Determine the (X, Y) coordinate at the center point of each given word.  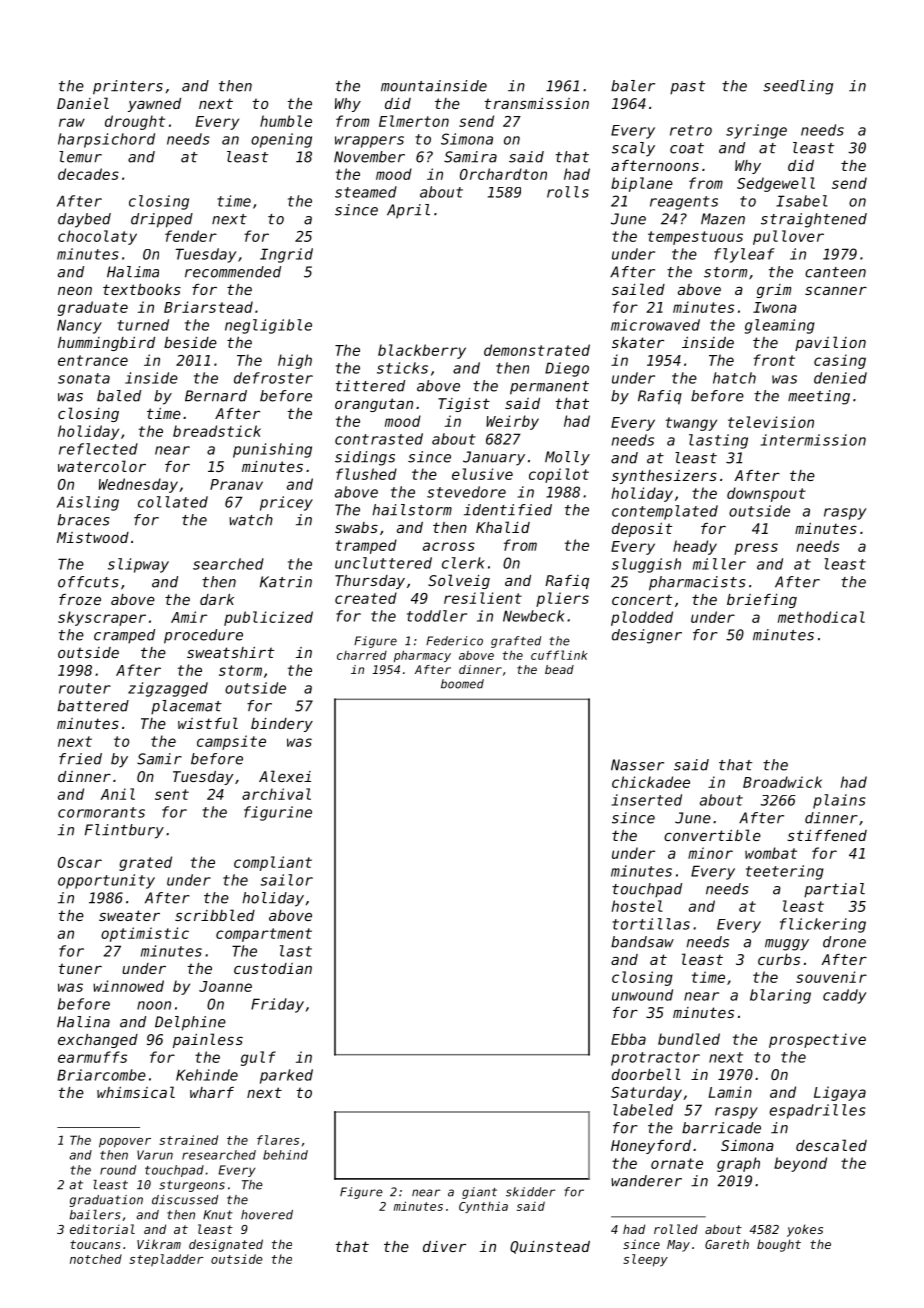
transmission (537, 103)
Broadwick (782, 782)
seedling (798, 87)
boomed (462, 684)
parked (286, 1076)
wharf (212, 1092)
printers (128, 87)
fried (80, 759)
